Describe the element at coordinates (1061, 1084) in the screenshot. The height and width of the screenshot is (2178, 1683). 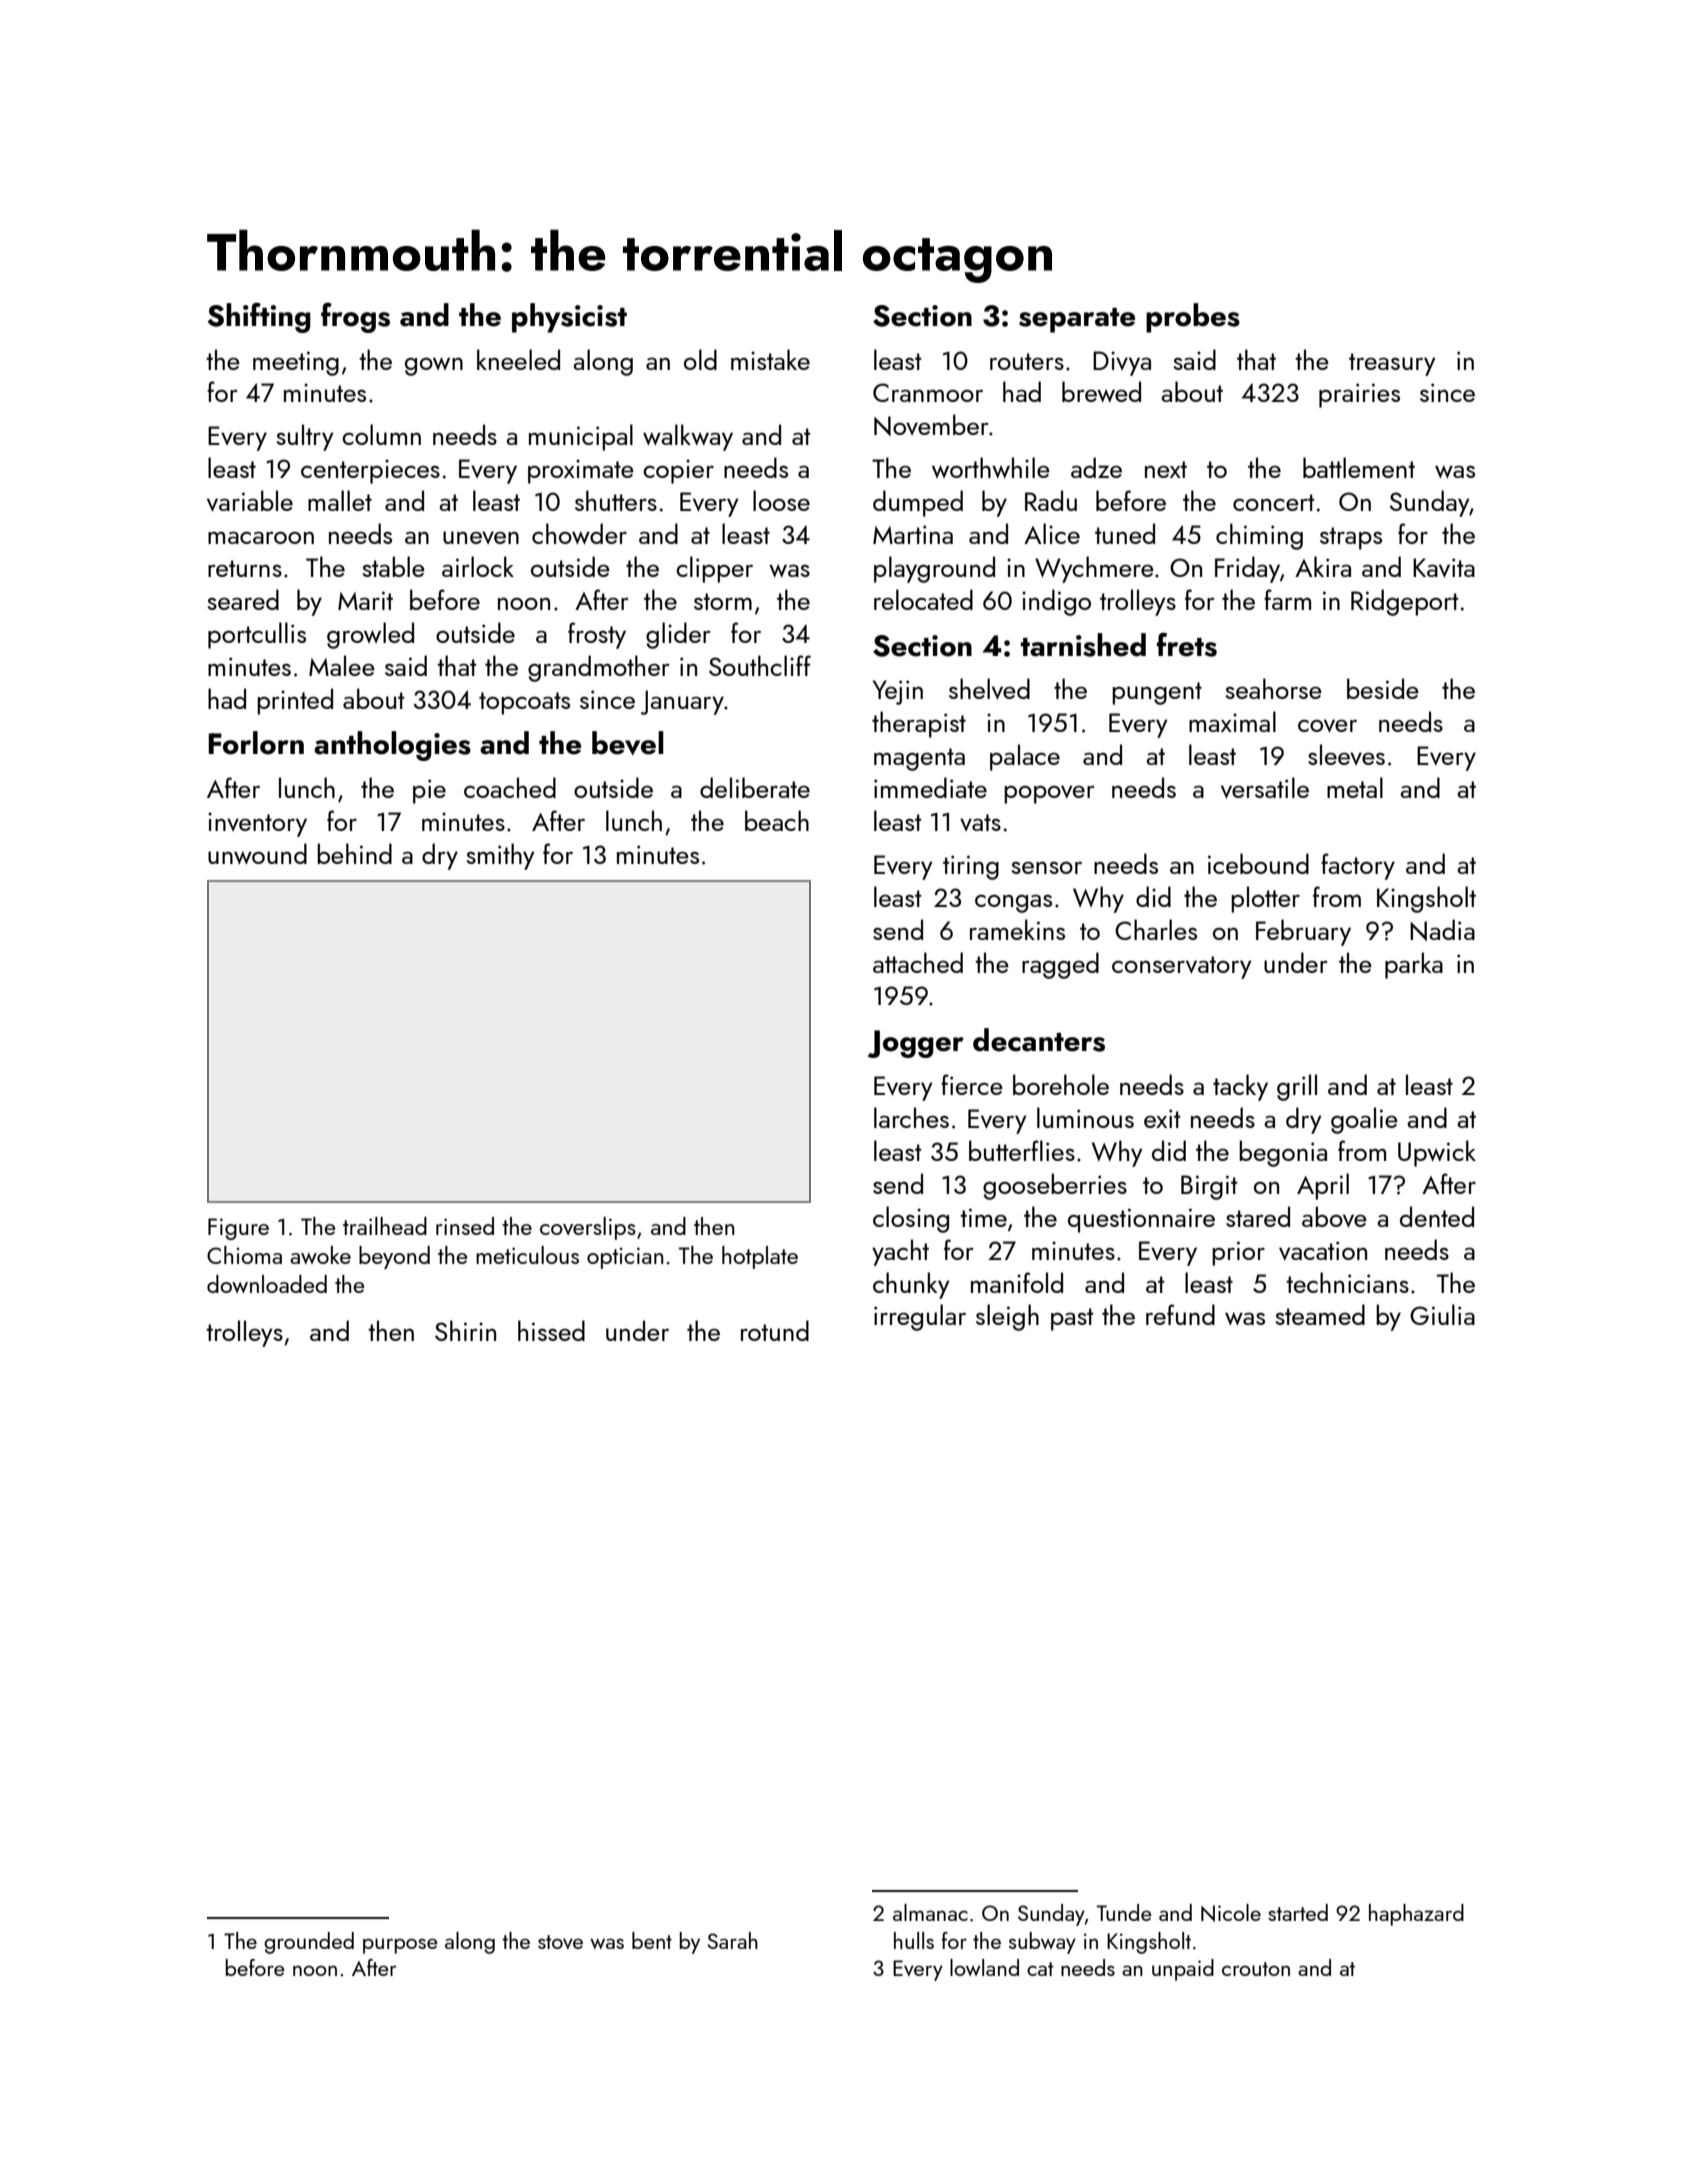
I see `borehole` at that location.
